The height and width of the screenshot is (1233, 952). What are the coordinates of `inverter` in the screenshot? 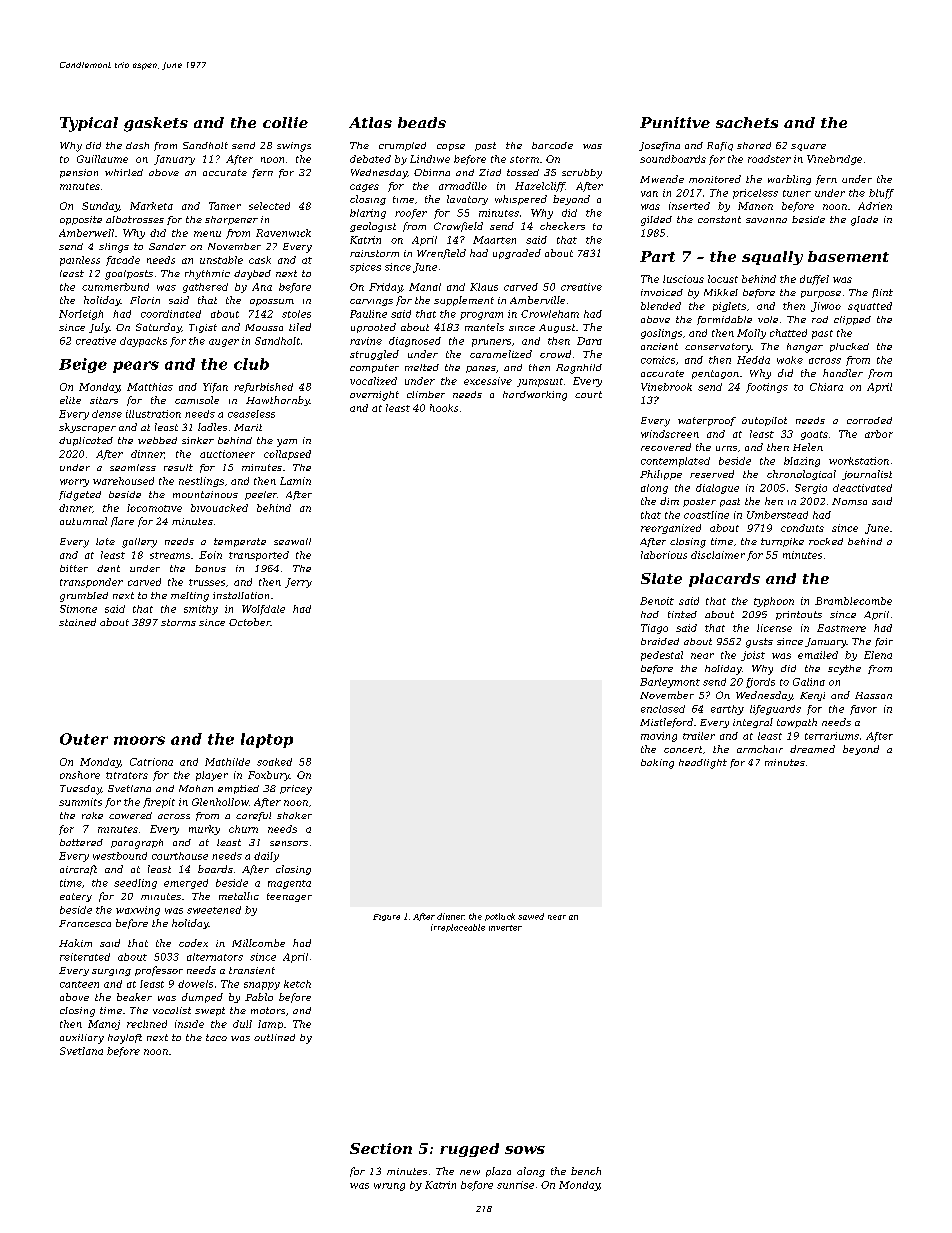 It's located at (505, 928).
